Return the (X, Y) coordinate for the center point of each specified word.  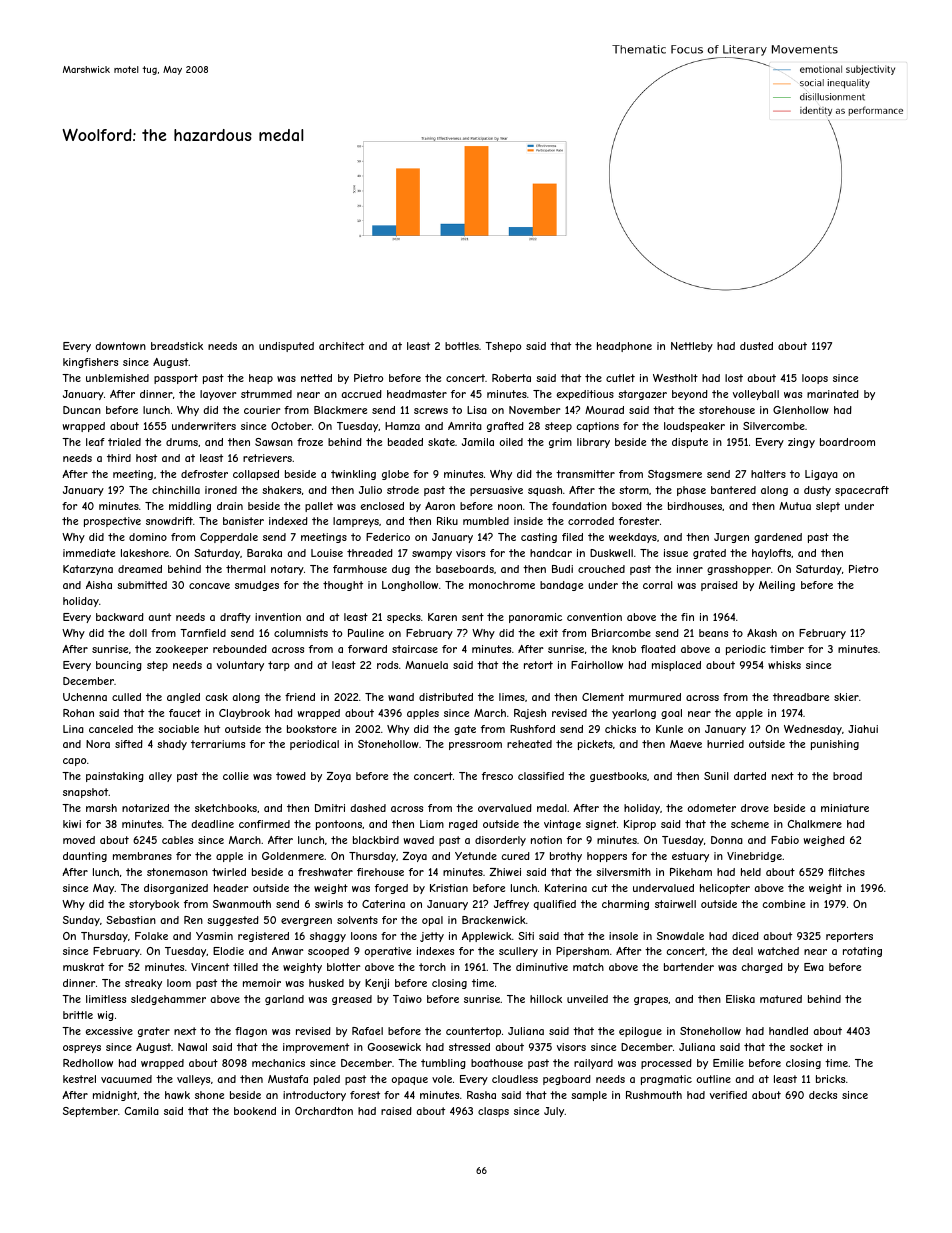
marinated (833, 394)
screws (431, 411)
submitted (142, 585)
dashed (368, 808)
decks (823, 1095)
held (751, 872)
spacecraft (862, 491)
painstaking (115, 777)
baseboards (465, 569)
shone (209, 1095)
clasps (493, 1112)
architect (341, 346)
